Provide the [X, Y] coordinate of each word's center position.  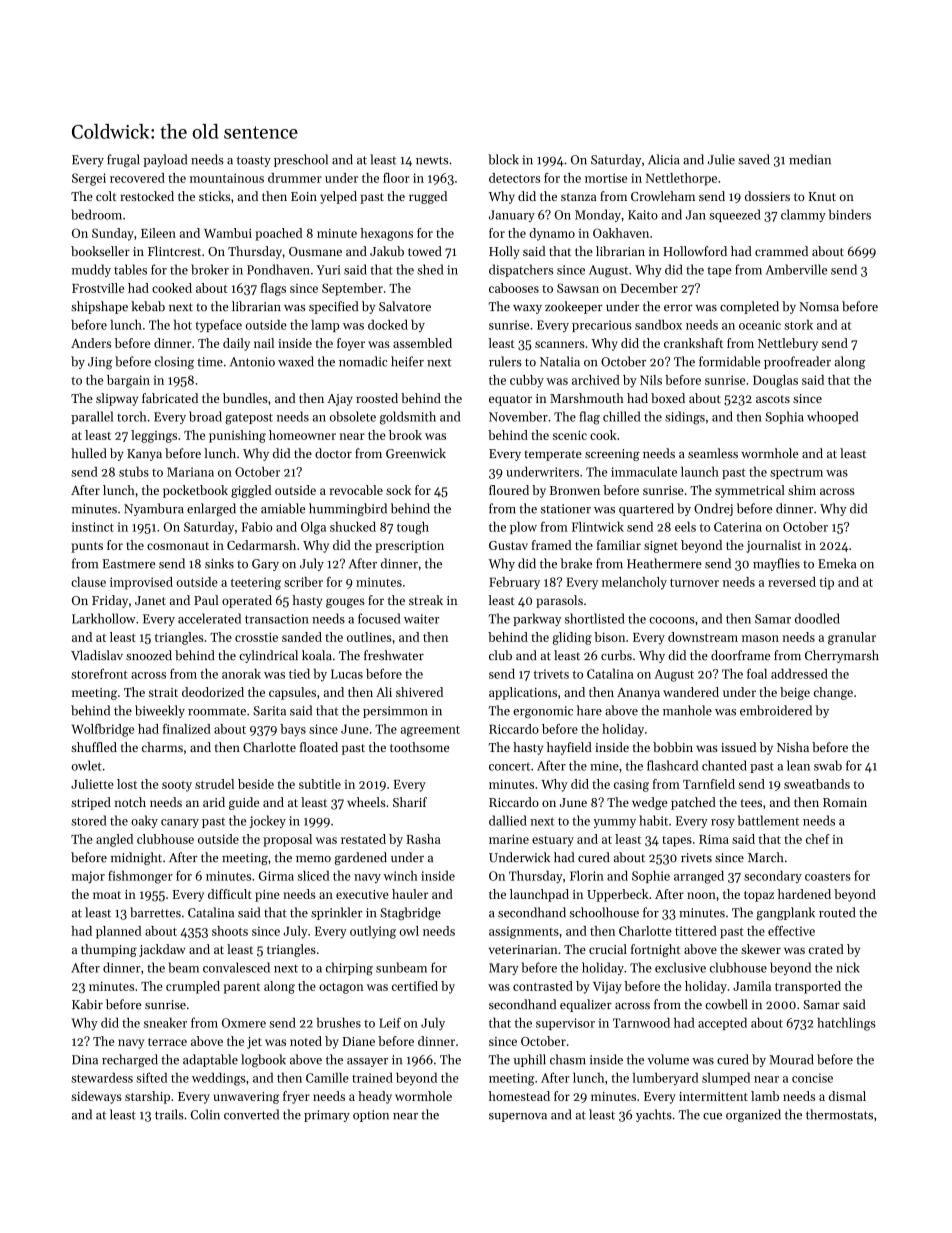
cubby [527, 381]
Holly [504, 252]
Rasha [423, 839]
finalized [187, 729]
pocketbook [195, 491]
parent [242, 988]
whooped [832, 417]
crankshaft [693, 343]
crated [826, 949]
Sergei [89, 179]
